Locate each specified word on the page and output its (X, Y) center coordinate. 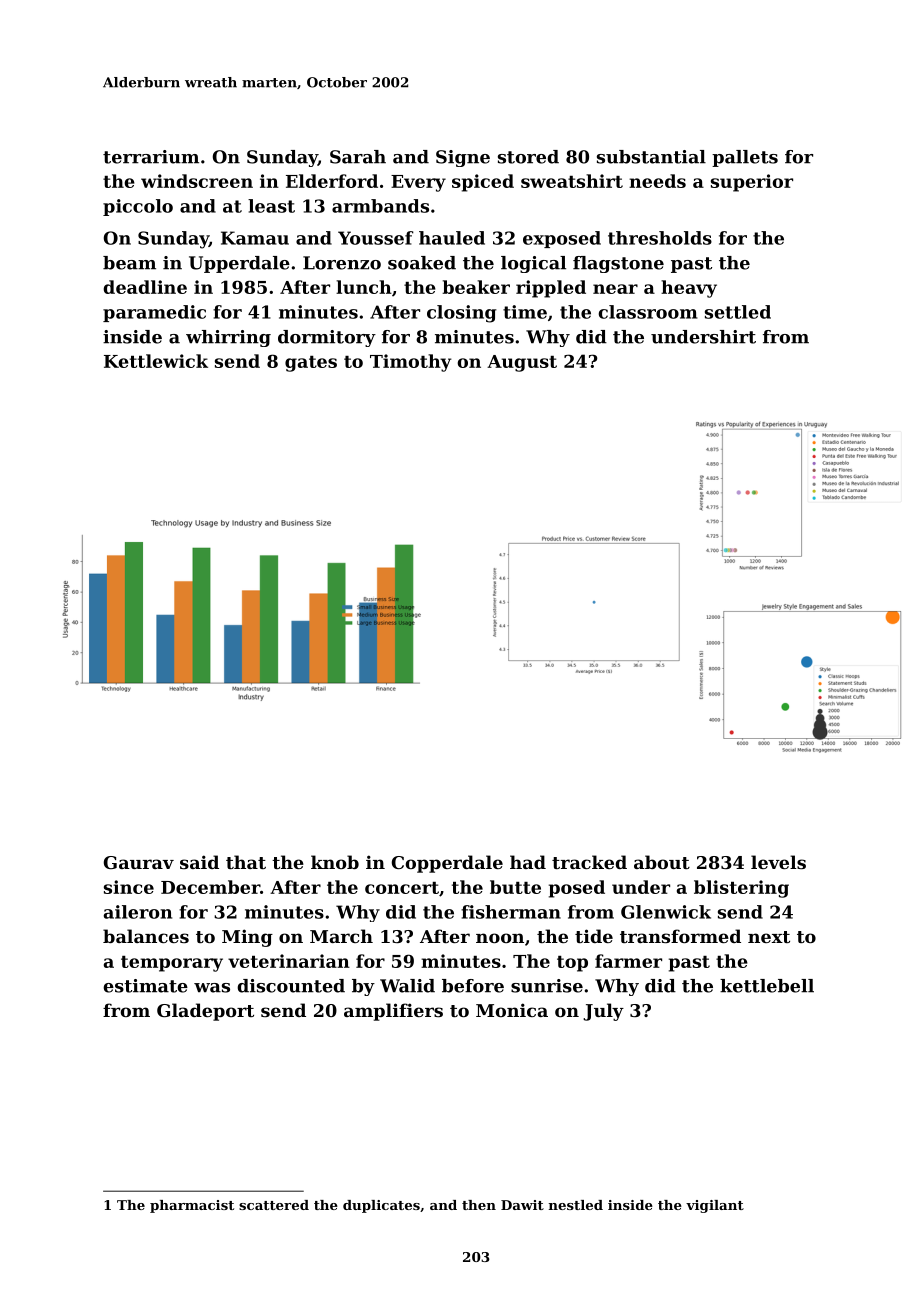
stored (528, 157)
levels (778, 862)
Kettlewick (156, 361)
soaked (422, 263)
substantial (651, 157)
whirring (228, 338)
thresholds (660, 238)
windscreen (197, 181)
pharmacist (192, 1206)
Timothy (411, 363)
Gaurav (139, 862)
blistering (741, 889)
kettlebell (767, 986)
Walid (407, 986)
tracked (589, 862)
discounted (291, 986)
